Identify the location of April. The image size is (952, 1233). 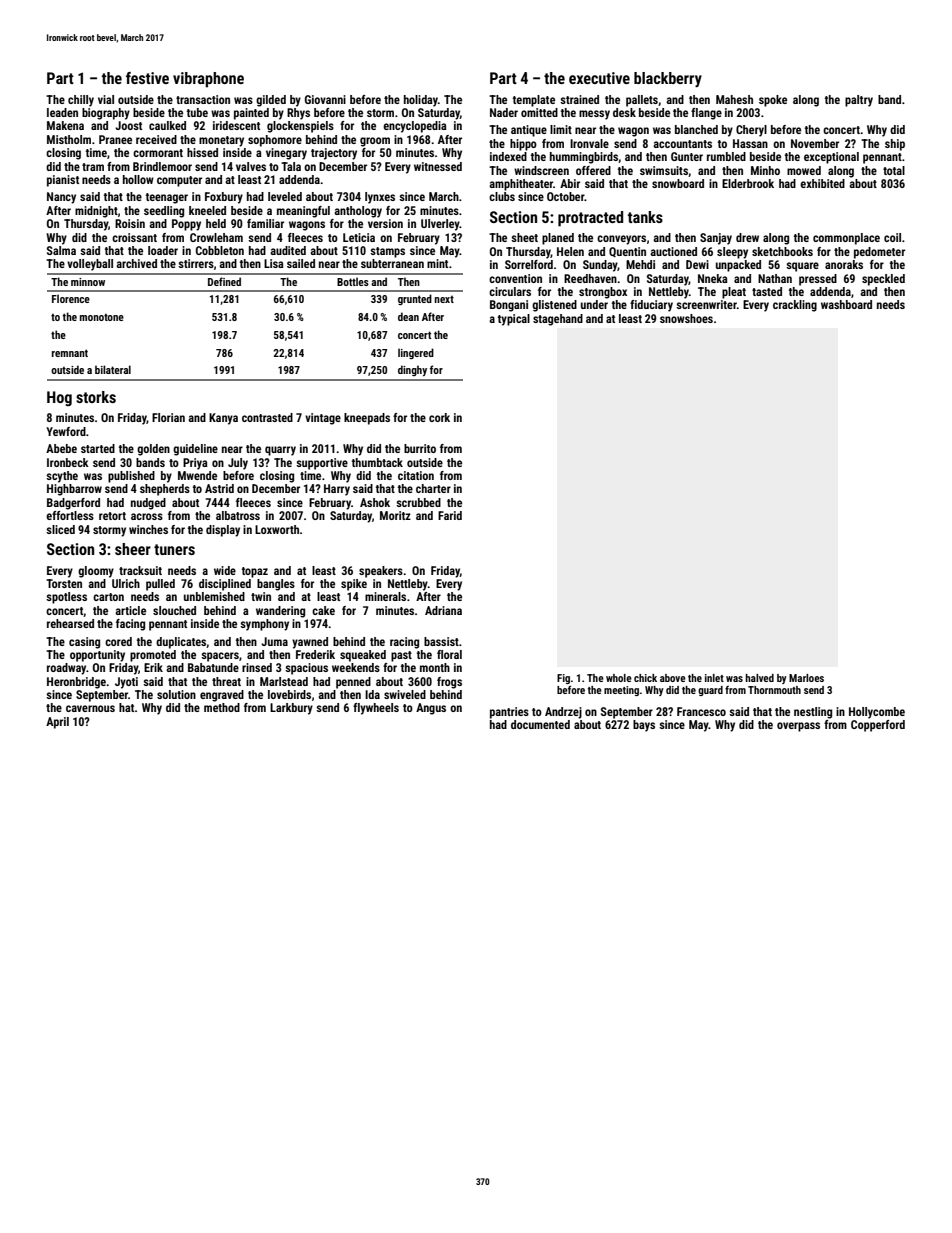
(57, 723).
